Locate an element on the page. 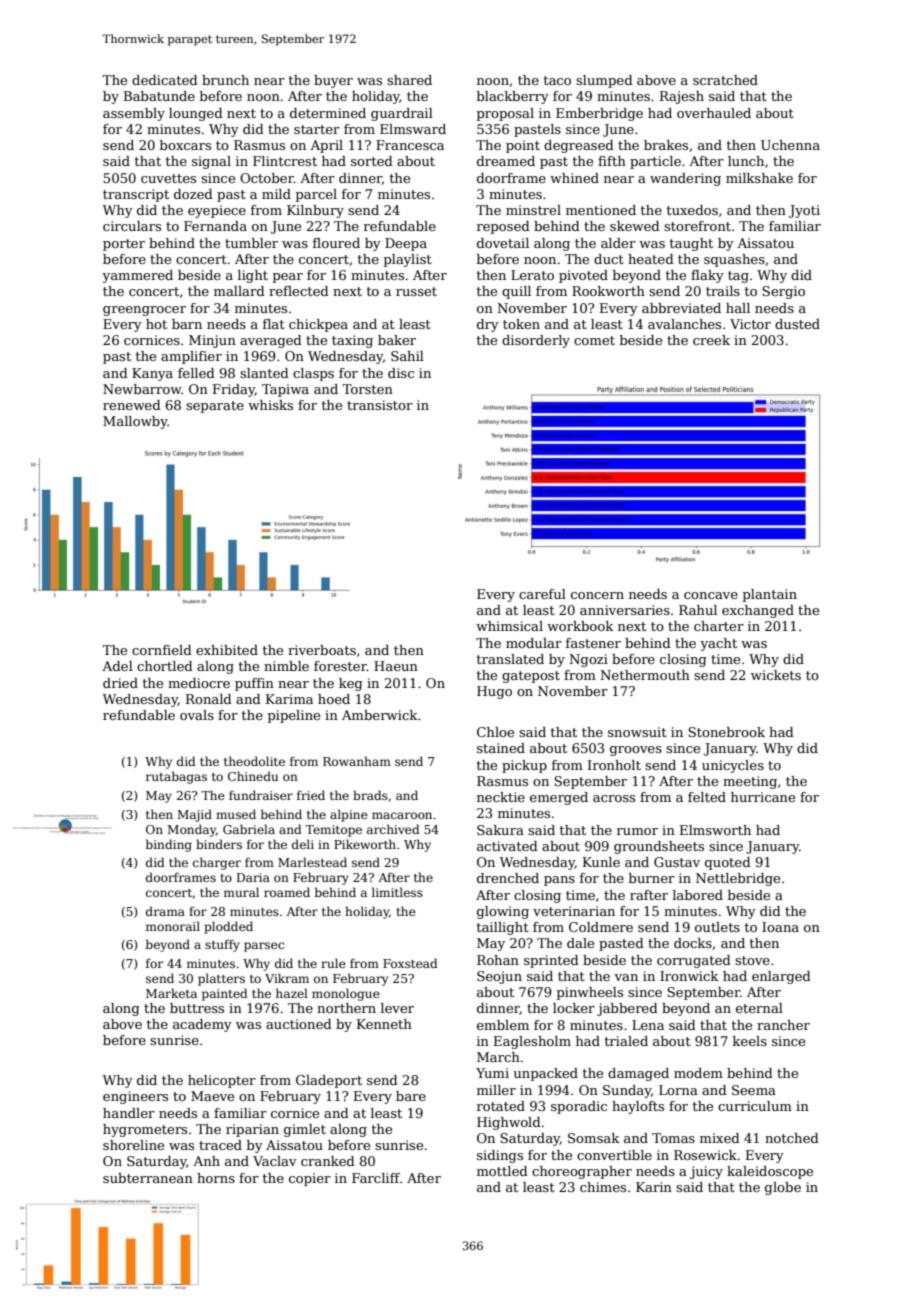 This page has width=924, height=1308. shared is located at coordinates (409, 80).
